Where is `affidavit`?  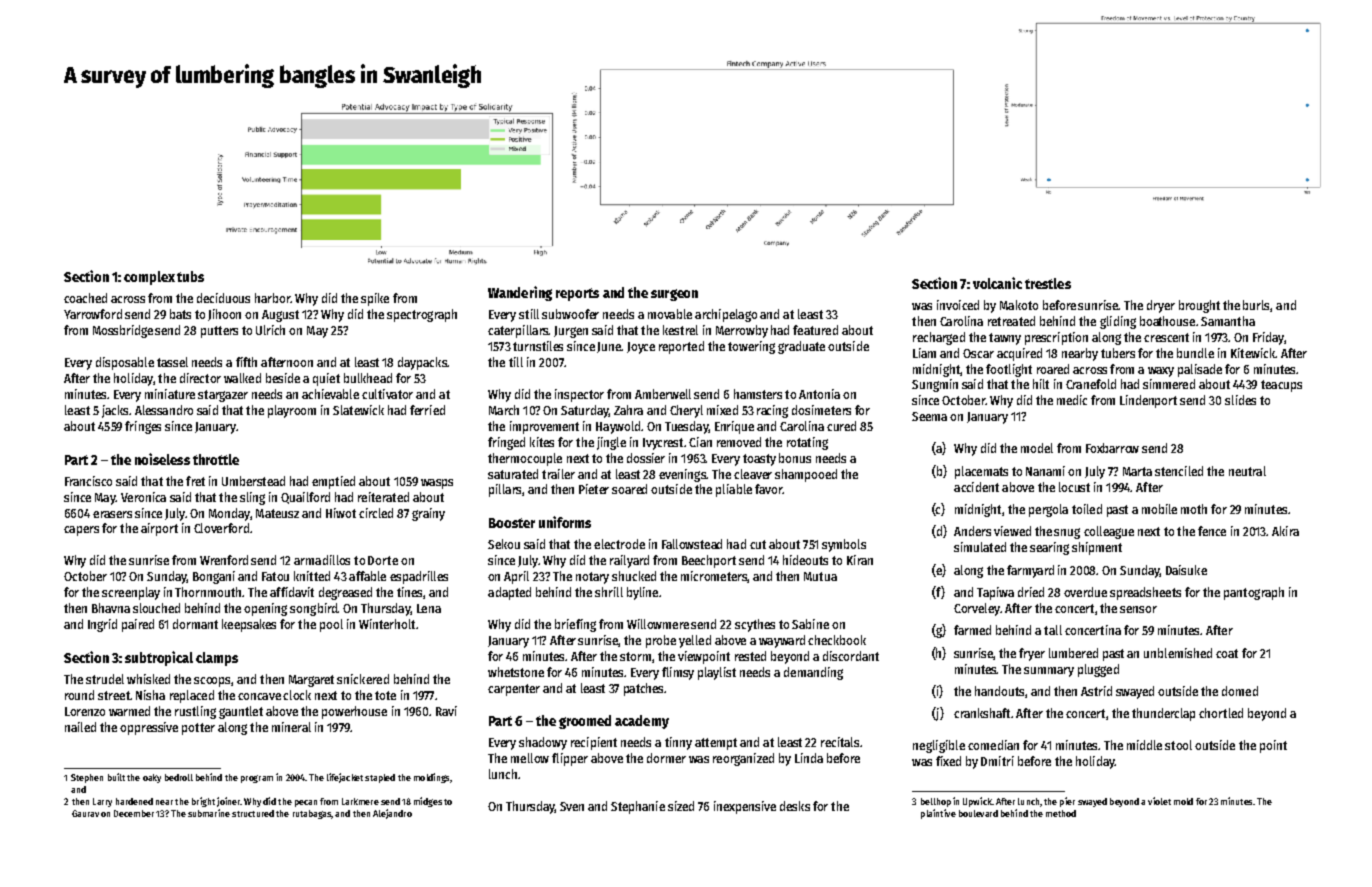
affidavit is located at coordinates (292, 592).
